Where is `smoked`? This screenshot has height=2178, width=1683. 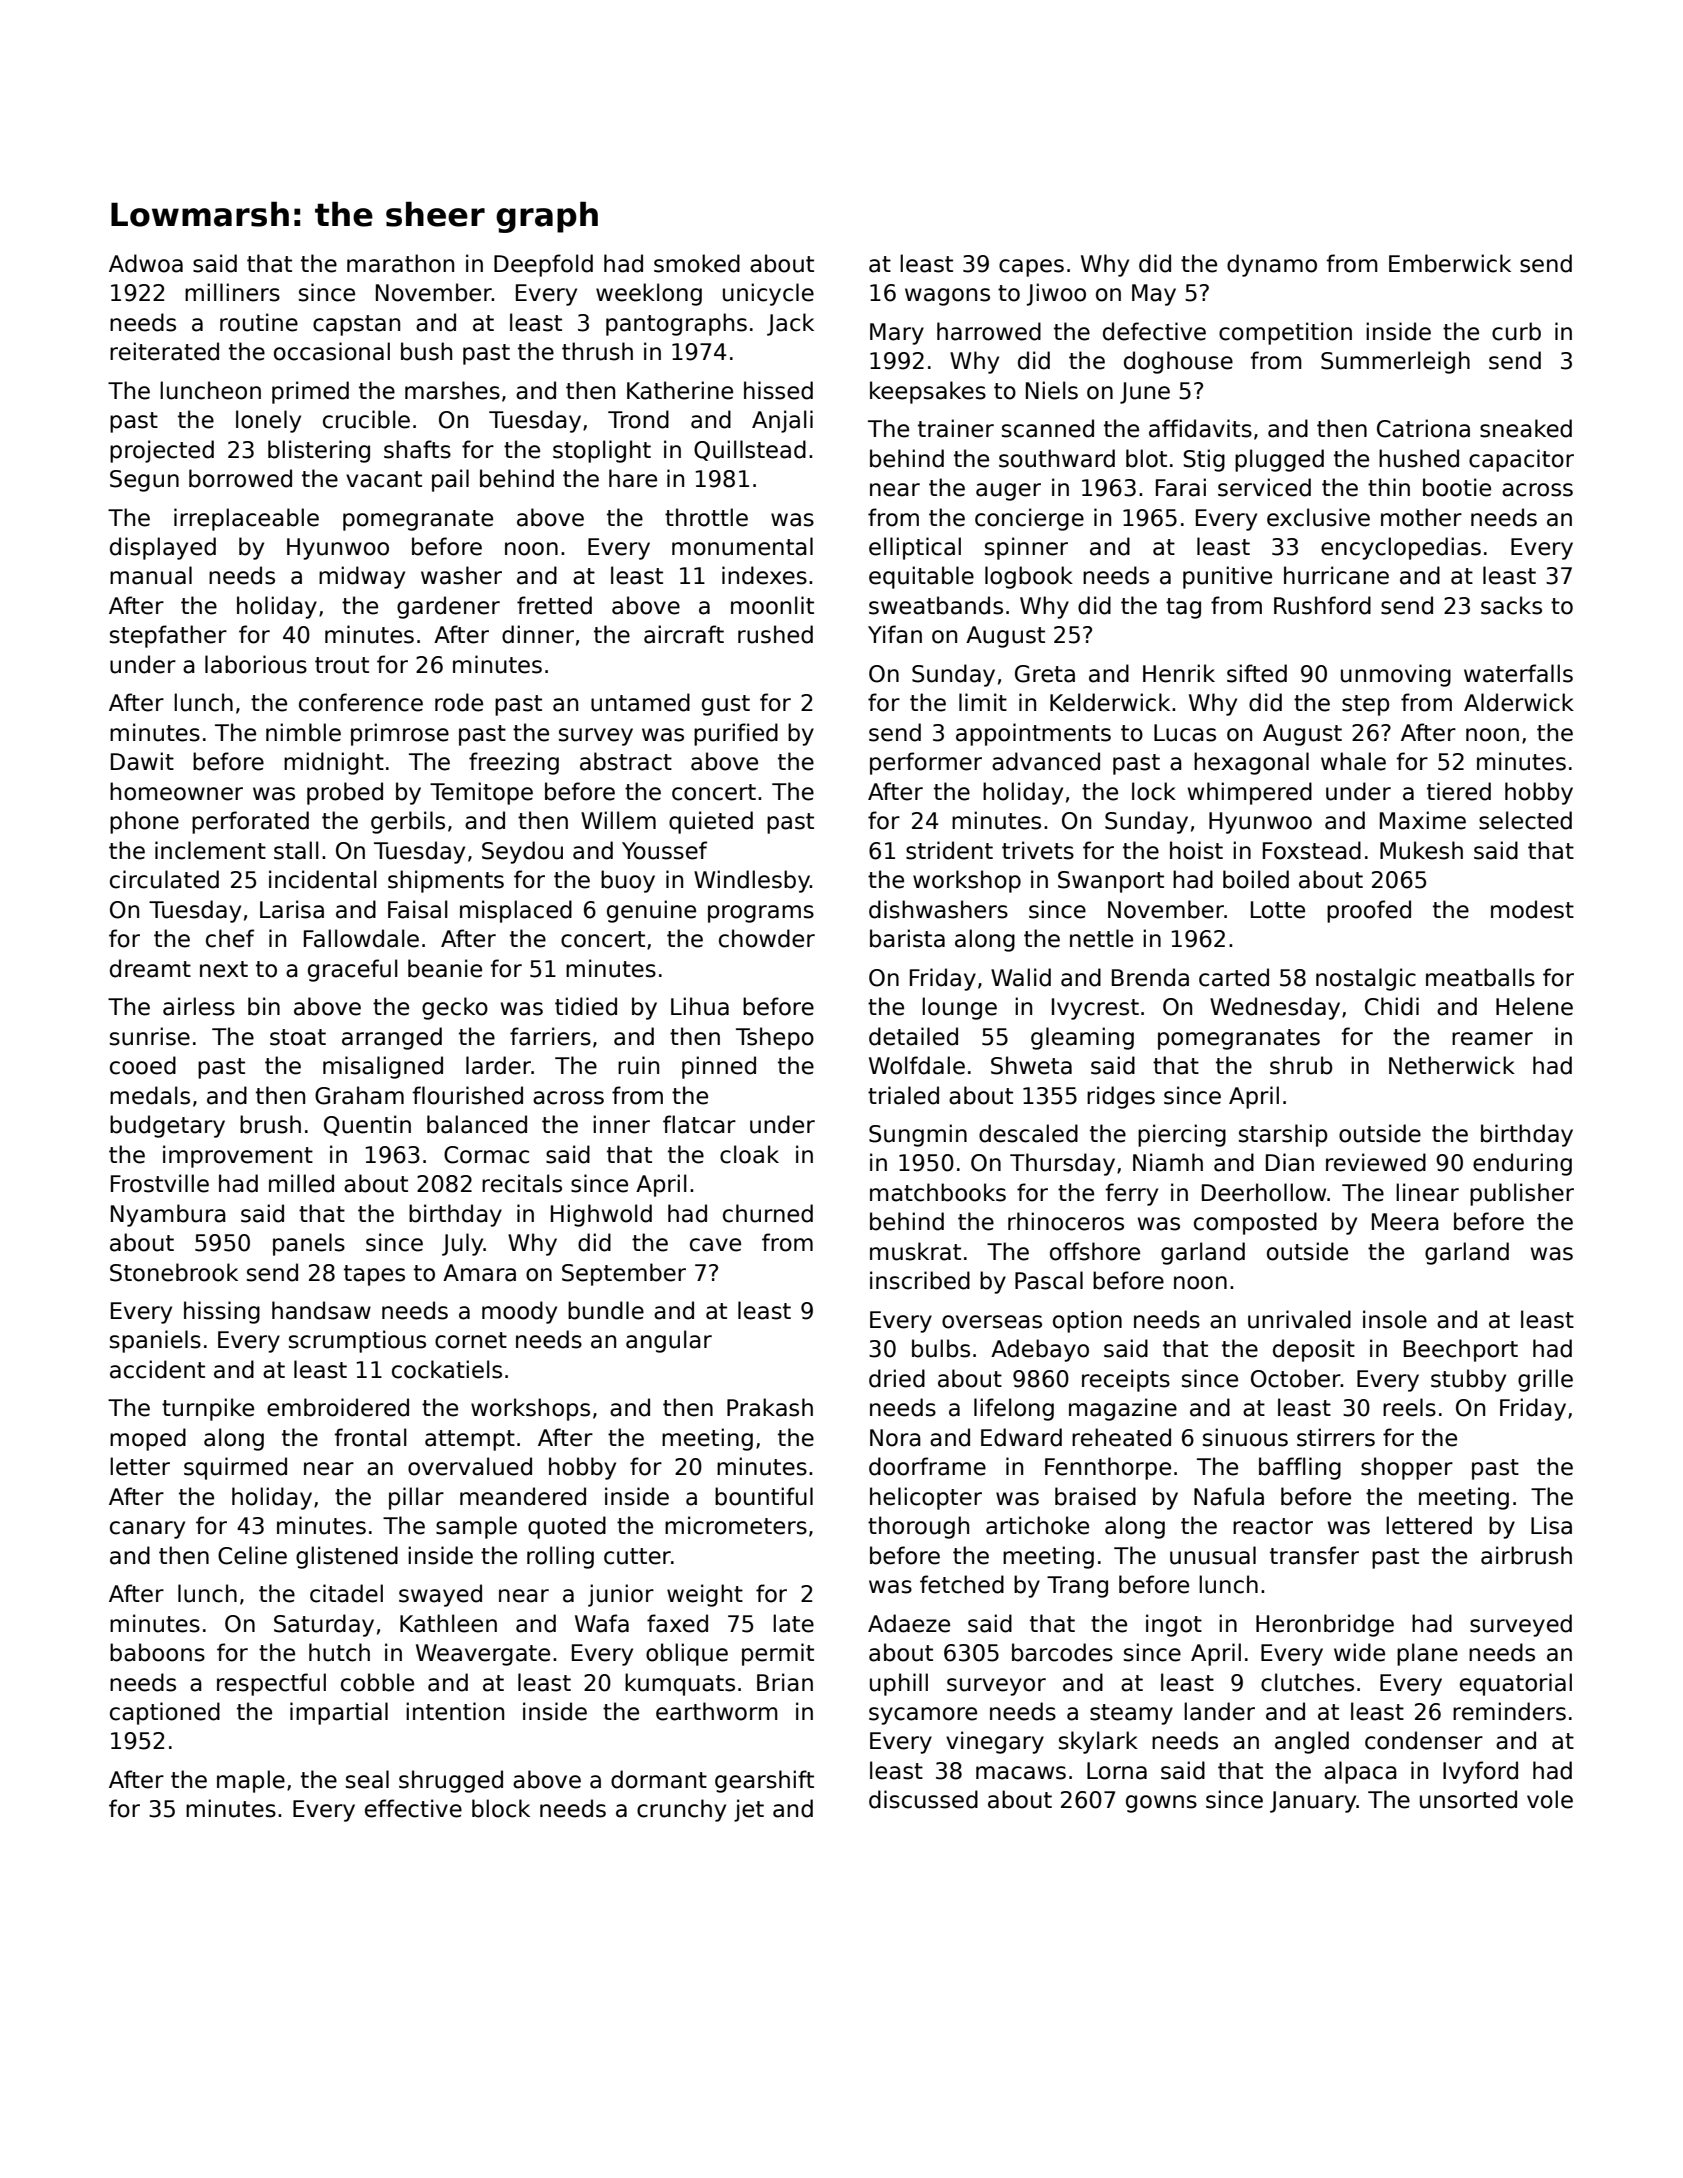 smoked is located at coordinates (697, 263).
